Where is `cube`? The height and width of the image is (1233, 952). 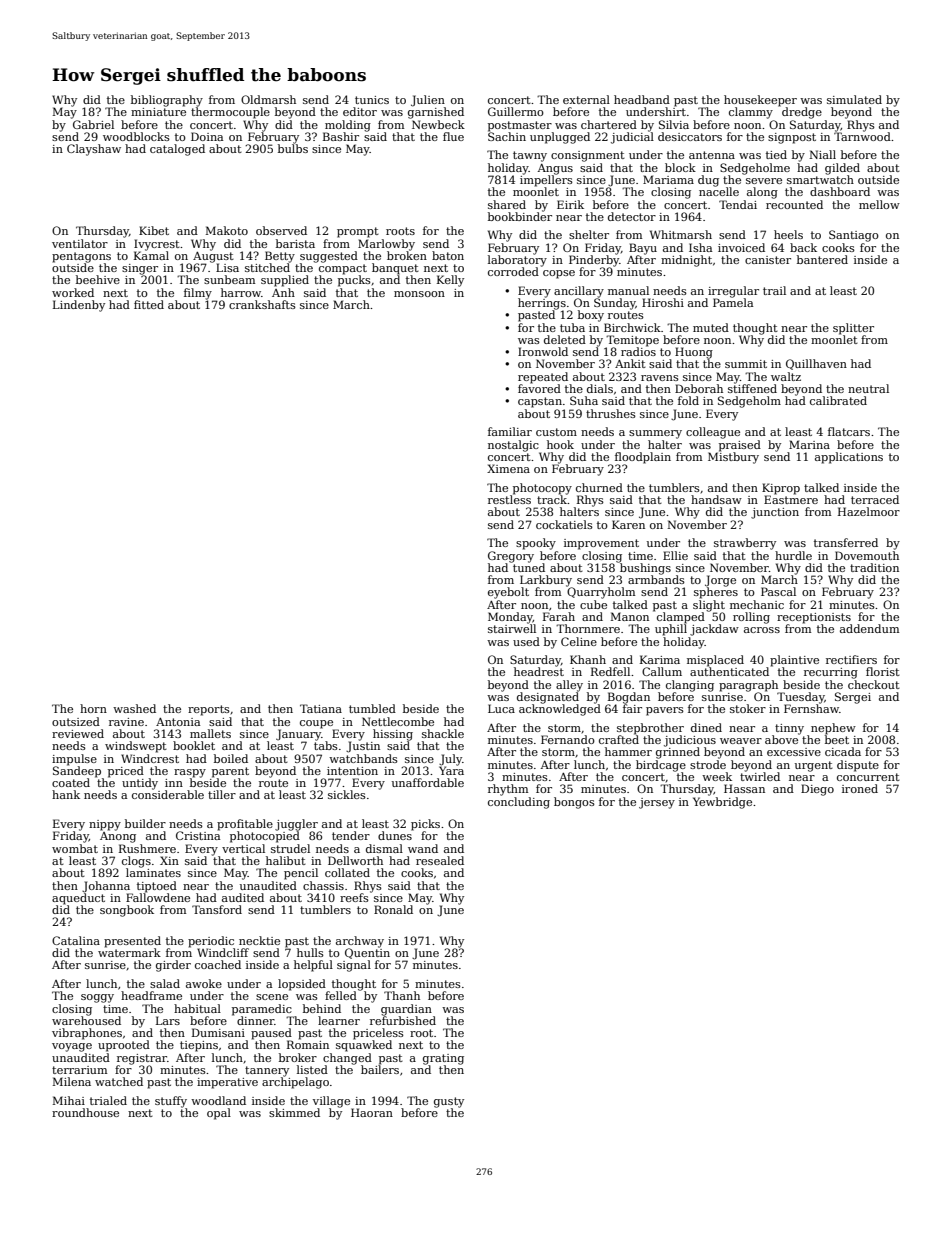
cube is located at coordinates (593, 604).
